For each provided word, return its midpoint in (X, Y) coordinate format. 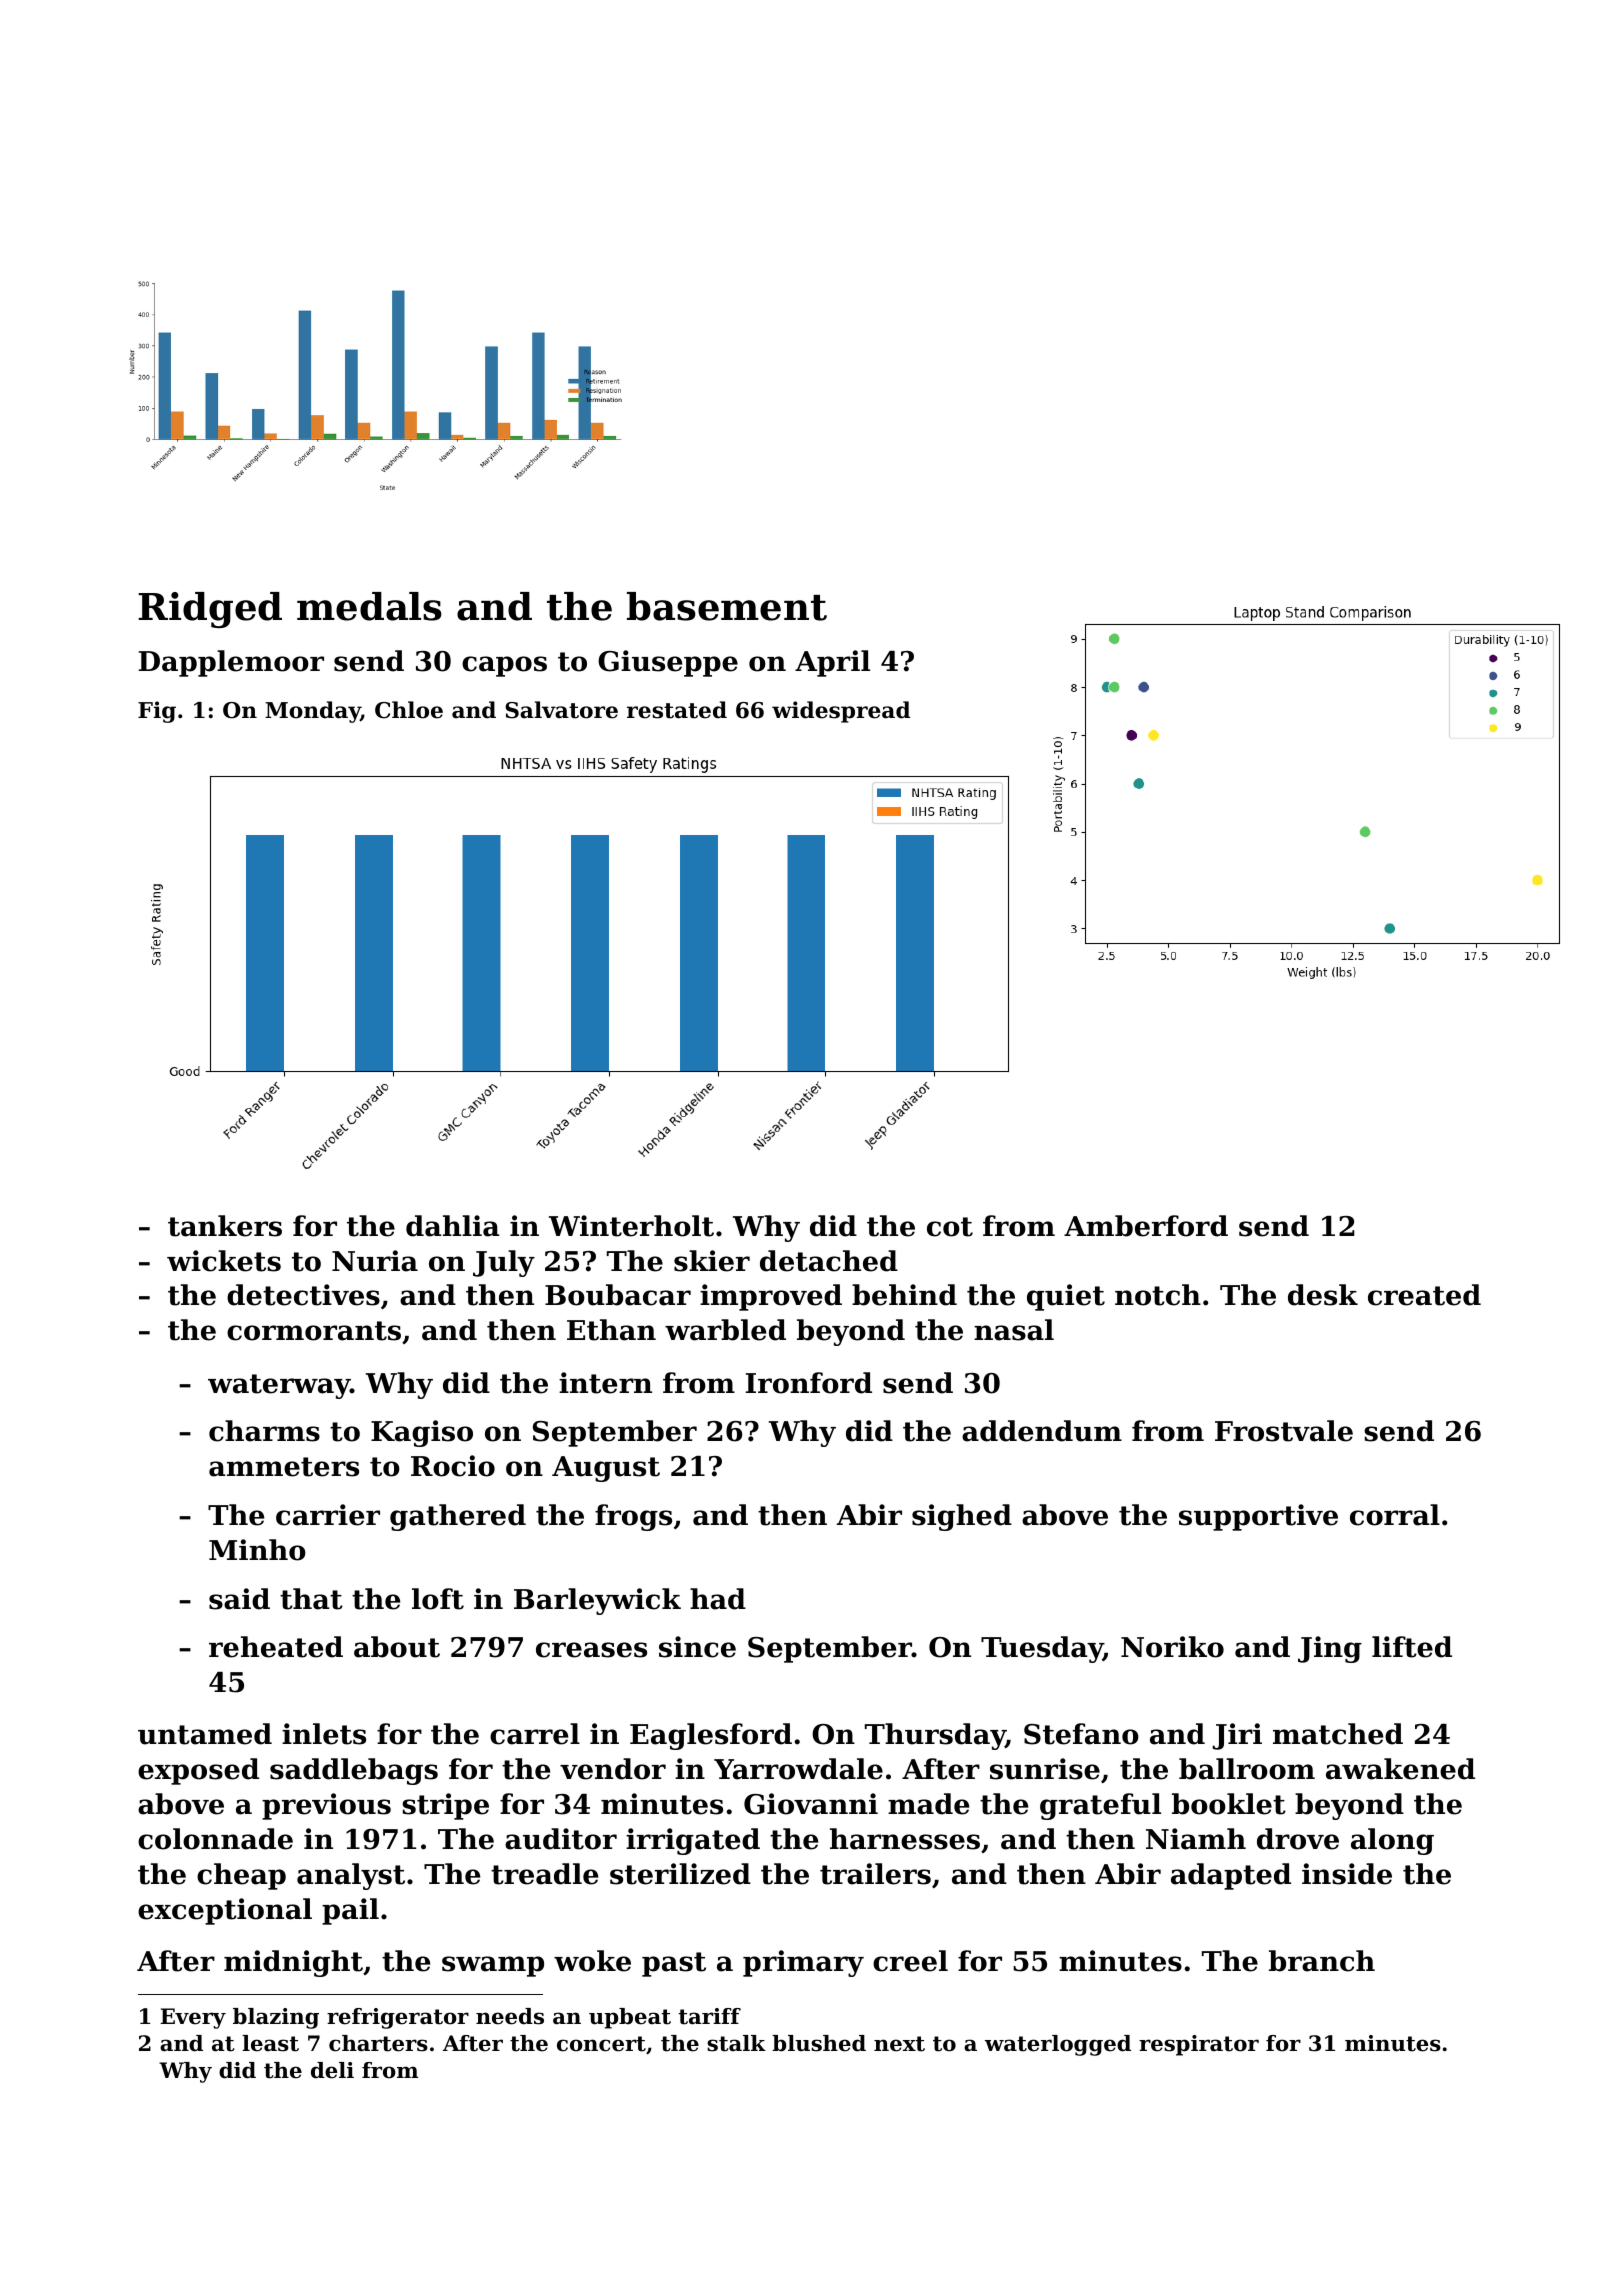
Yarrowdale (798, 1769)
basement (727, 606)
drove (1298, 1839)
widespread (841, 712)
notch (1158, 1295)
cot (950, 1227)
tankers (225, 1226)
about (397, 1647)
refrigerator (398, 2018)
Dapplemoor (231, 663)
